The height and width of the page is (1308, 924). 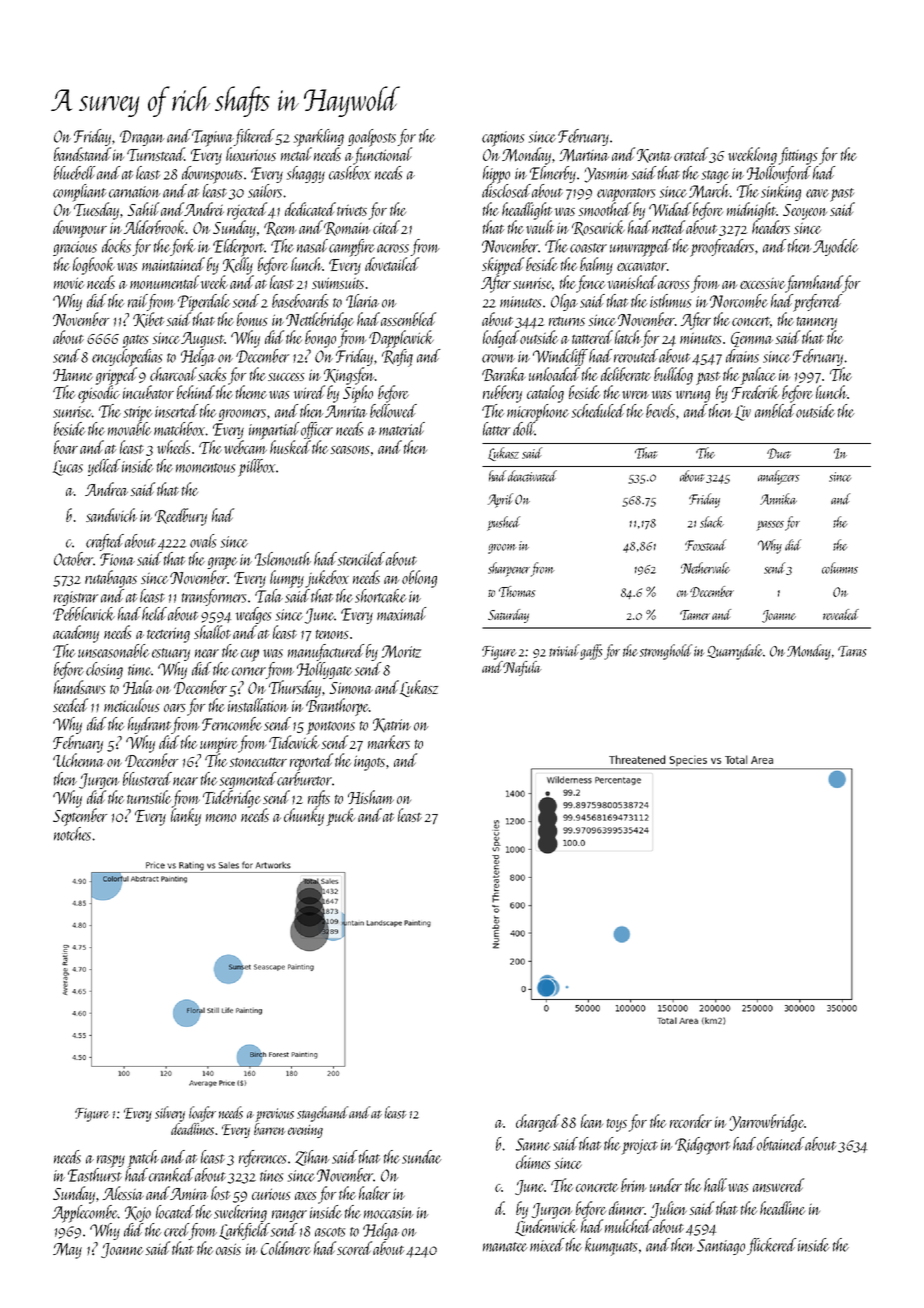 What do you see at coordinates (142, 138) in the page?
I see `Dragan` at bounding box center [142, 138].
